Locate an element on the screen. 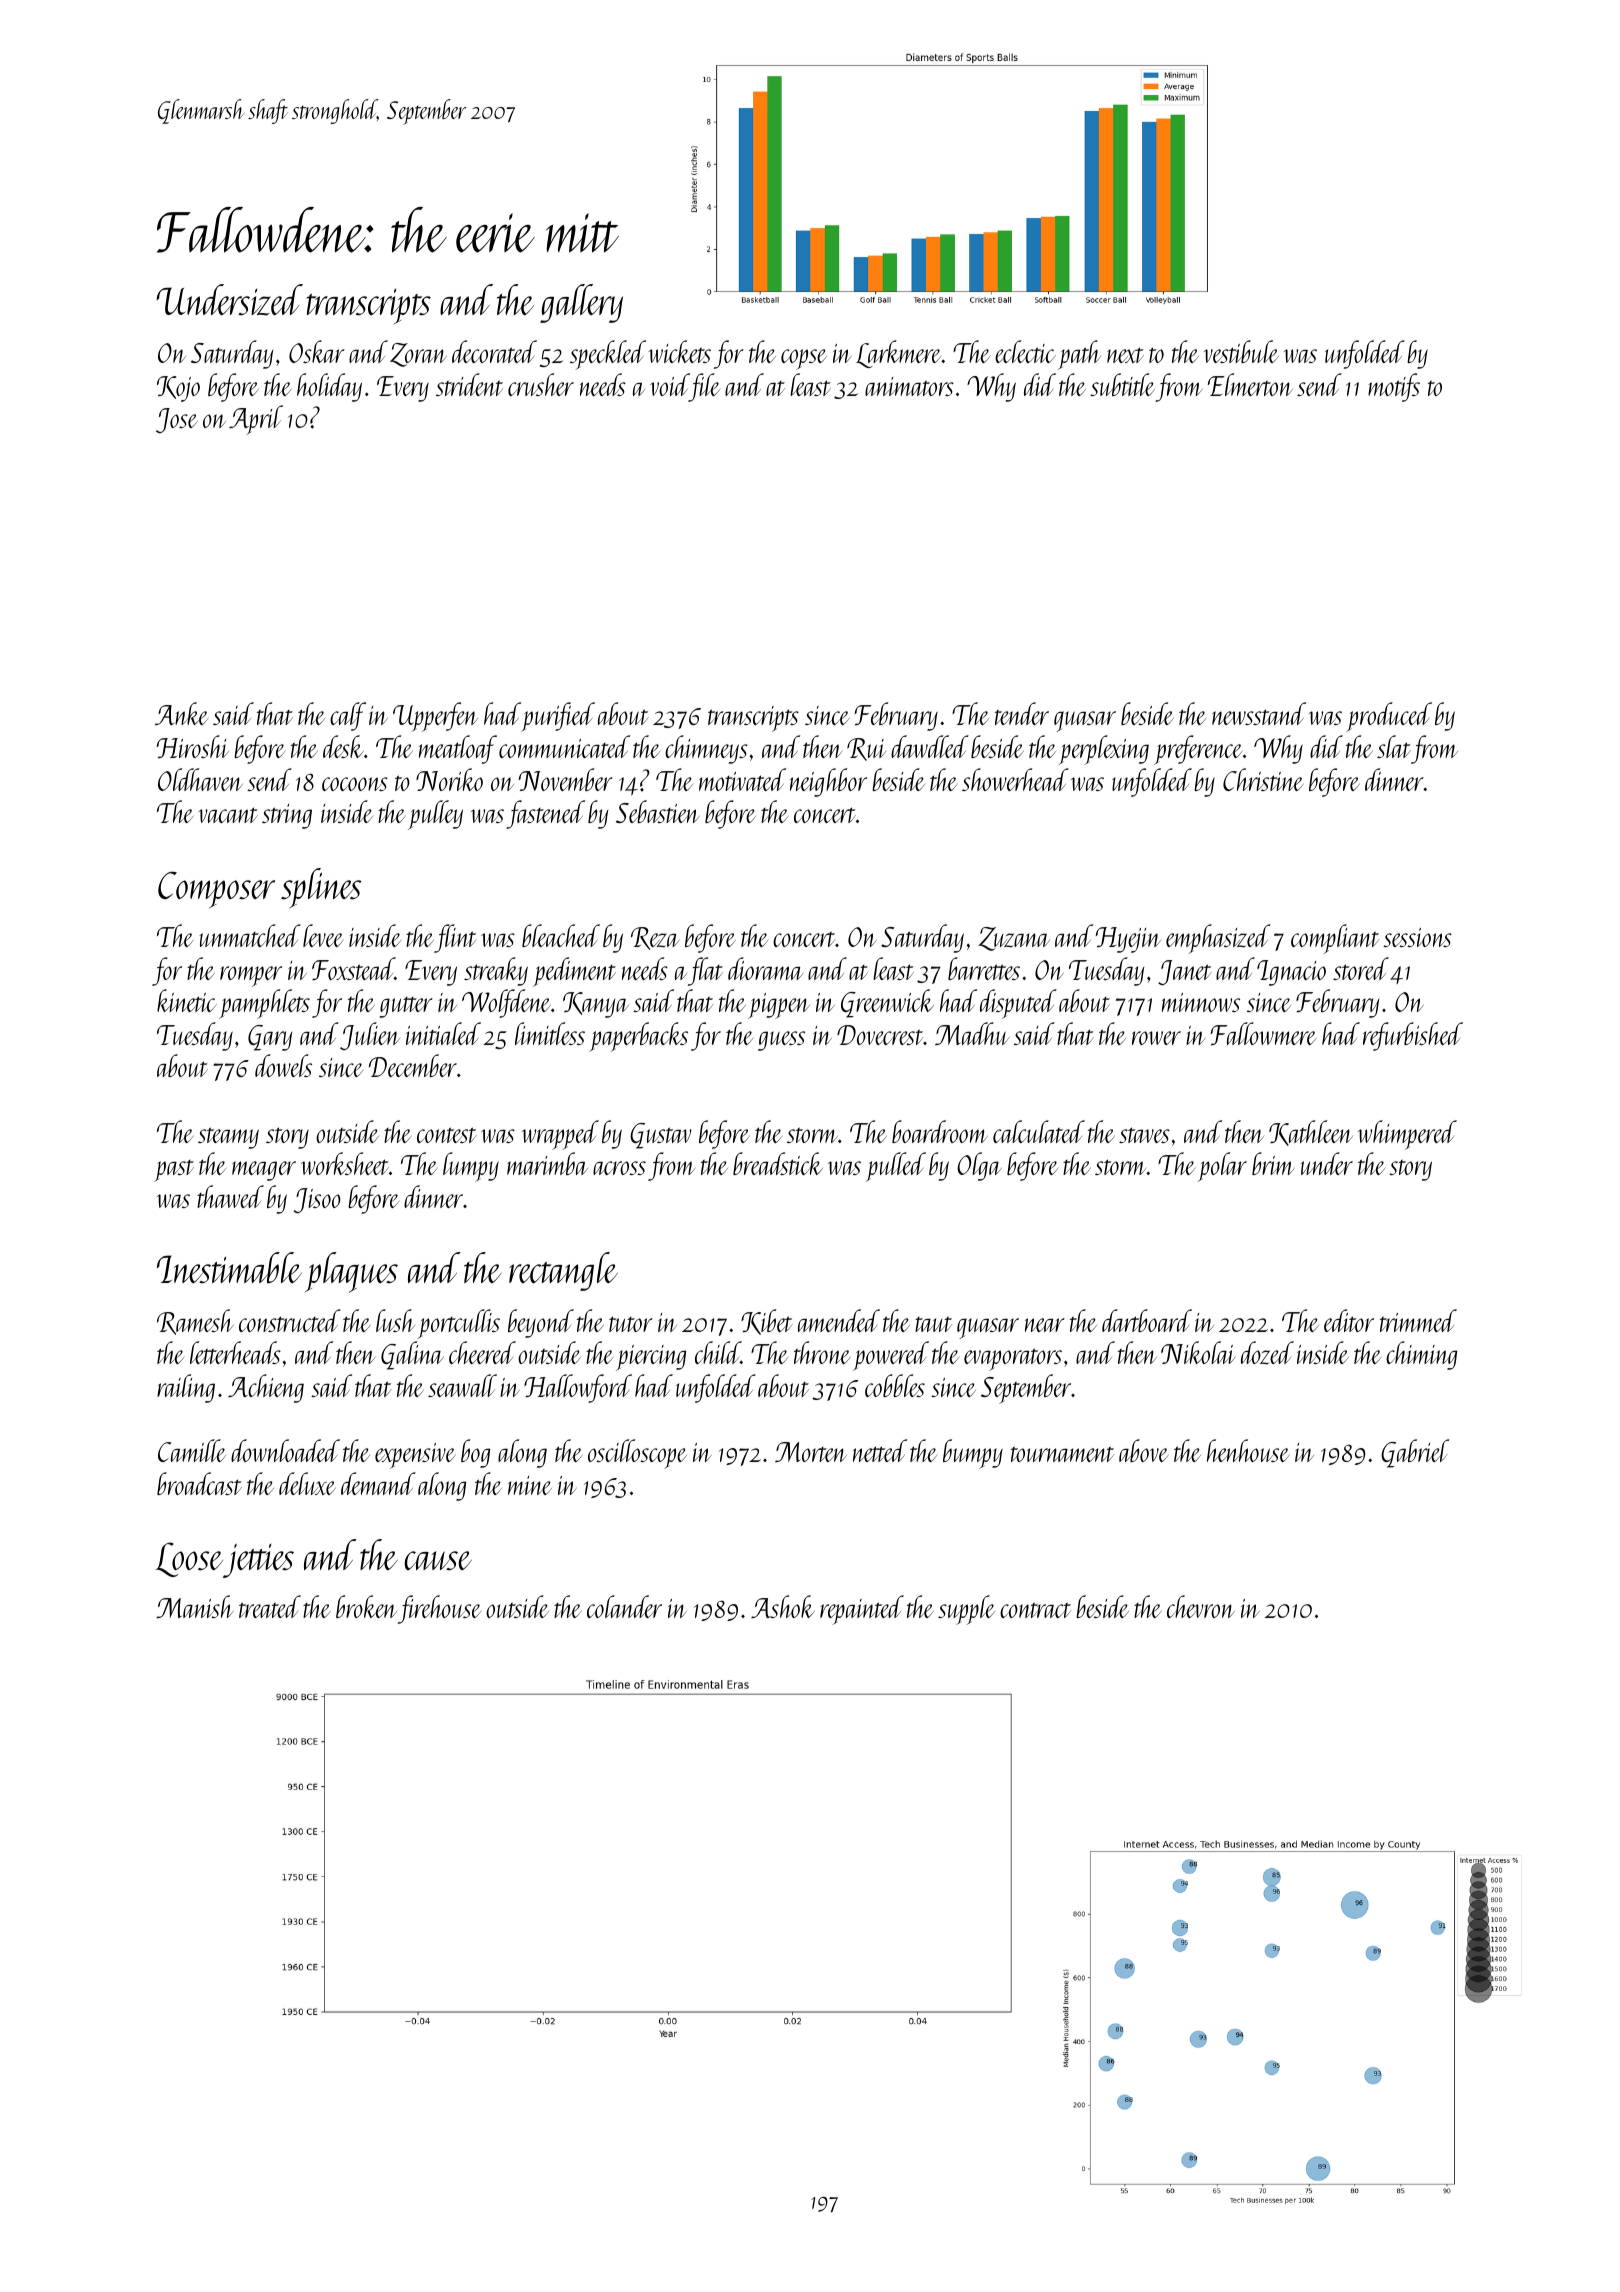 The height and width of the screenshot is (2292, 1620). dawdled is located at coordinates (930, 746).
